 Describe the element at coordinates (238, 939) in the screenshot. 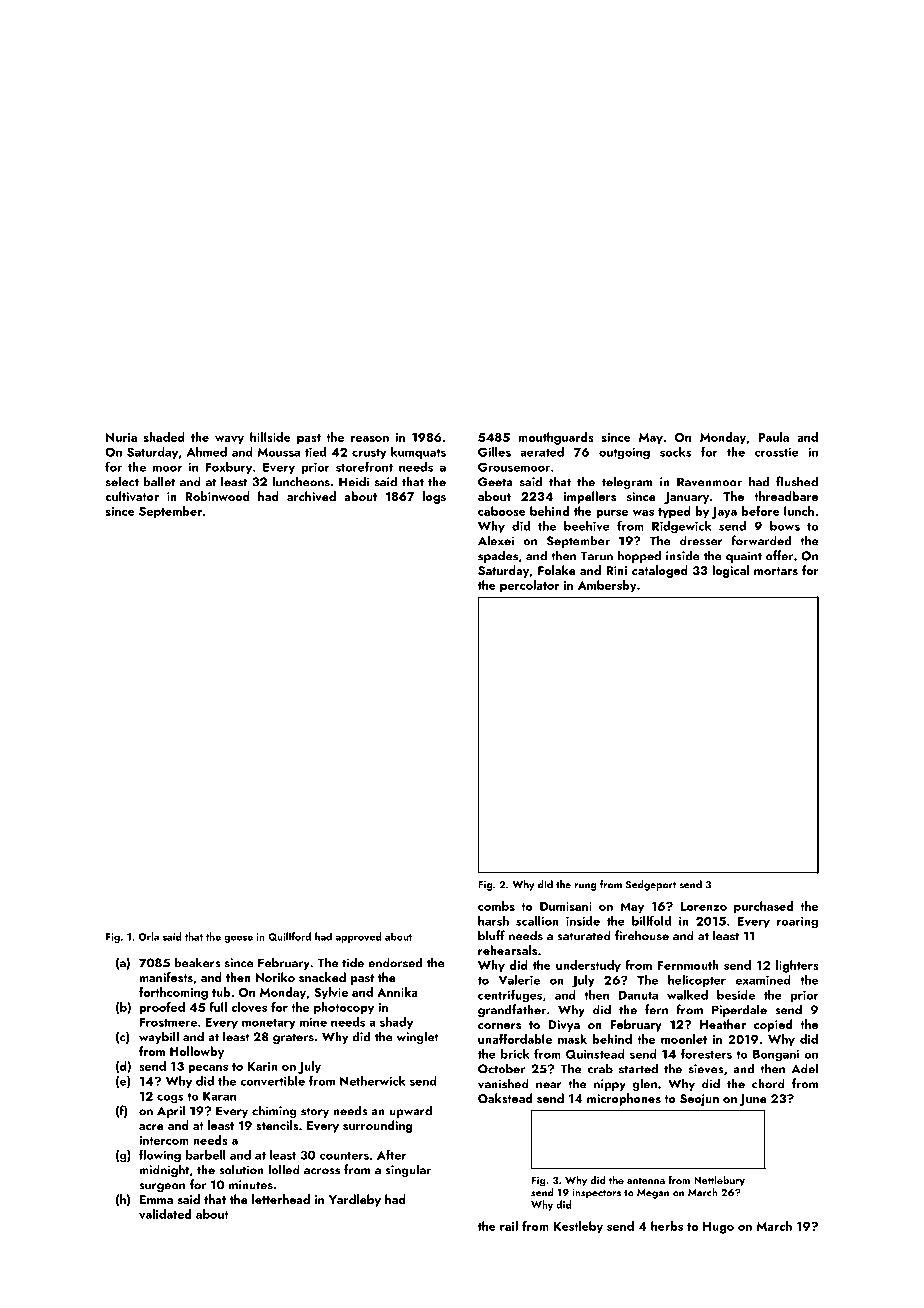

I see `goose` at that location.
